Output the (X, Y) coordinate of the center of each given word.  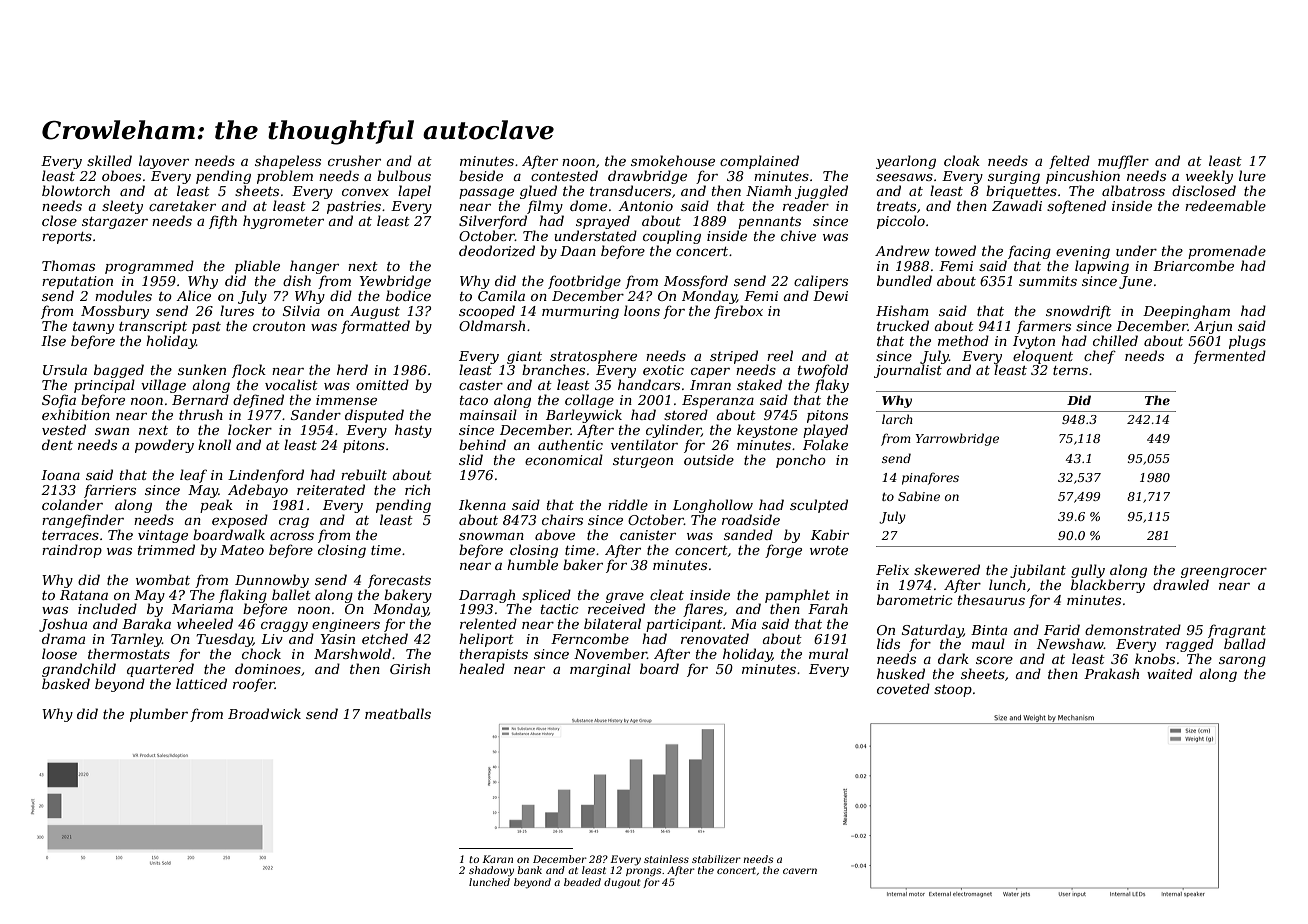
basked (66, 683)
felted (1069, 162)
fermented (1229, 357)
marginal (600, 670)
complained (759, 162)
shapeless (288, 162)
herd (352, 369)
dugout (622, 883)
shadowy (491, 871)
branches (553, 369)
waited (1170, 673)
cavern (800, 871)
